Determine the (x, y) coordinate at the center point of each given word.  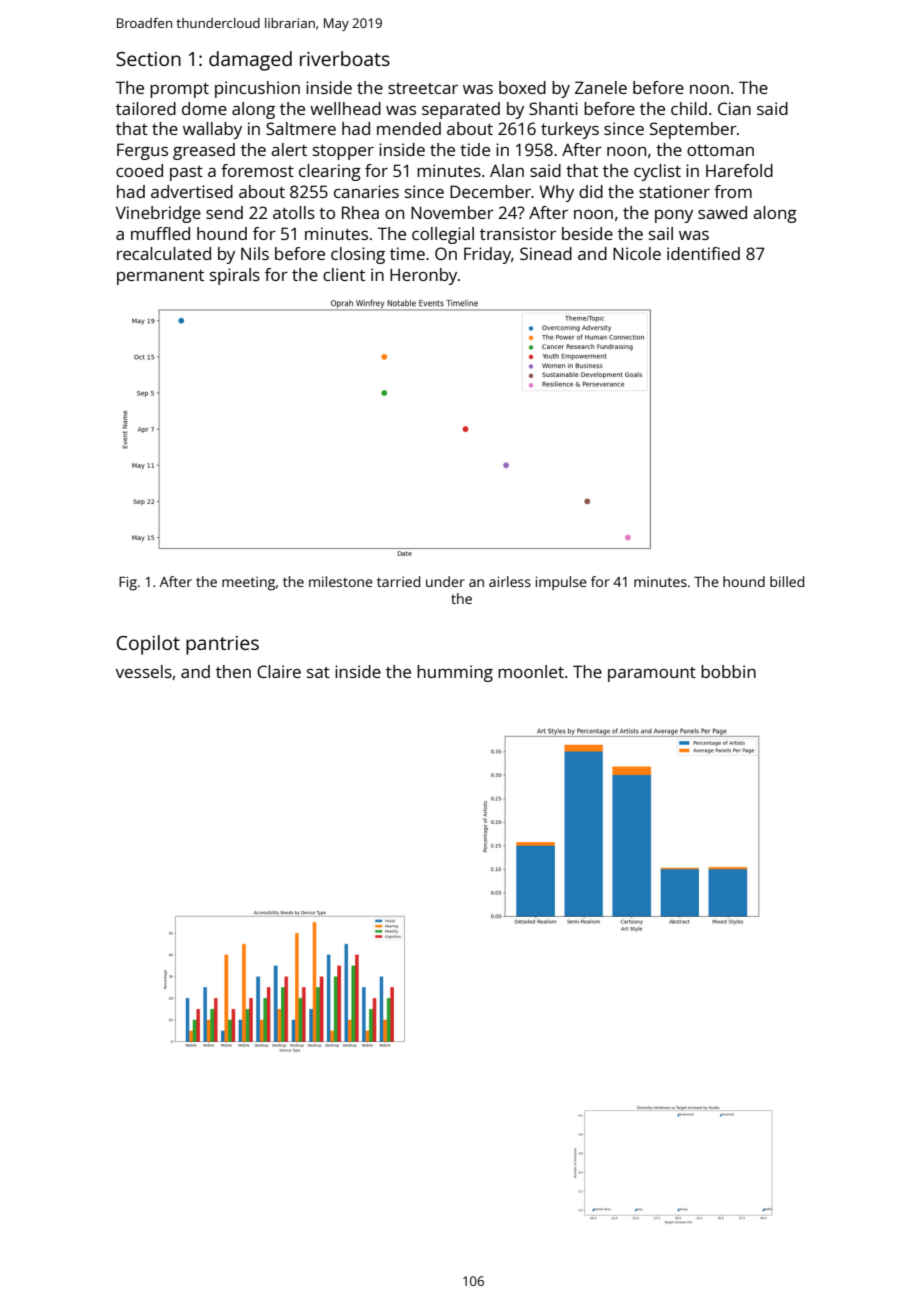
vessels (144, 671)
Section (148, 59)
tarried (398, 581)
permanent (160, 277)
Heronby (423, 276)
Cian (734, 108)
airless (510, 581)
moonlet (531, 671)
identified (703, 253)
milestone (341, 581)
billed (787, 581)
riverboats (345, 58)
